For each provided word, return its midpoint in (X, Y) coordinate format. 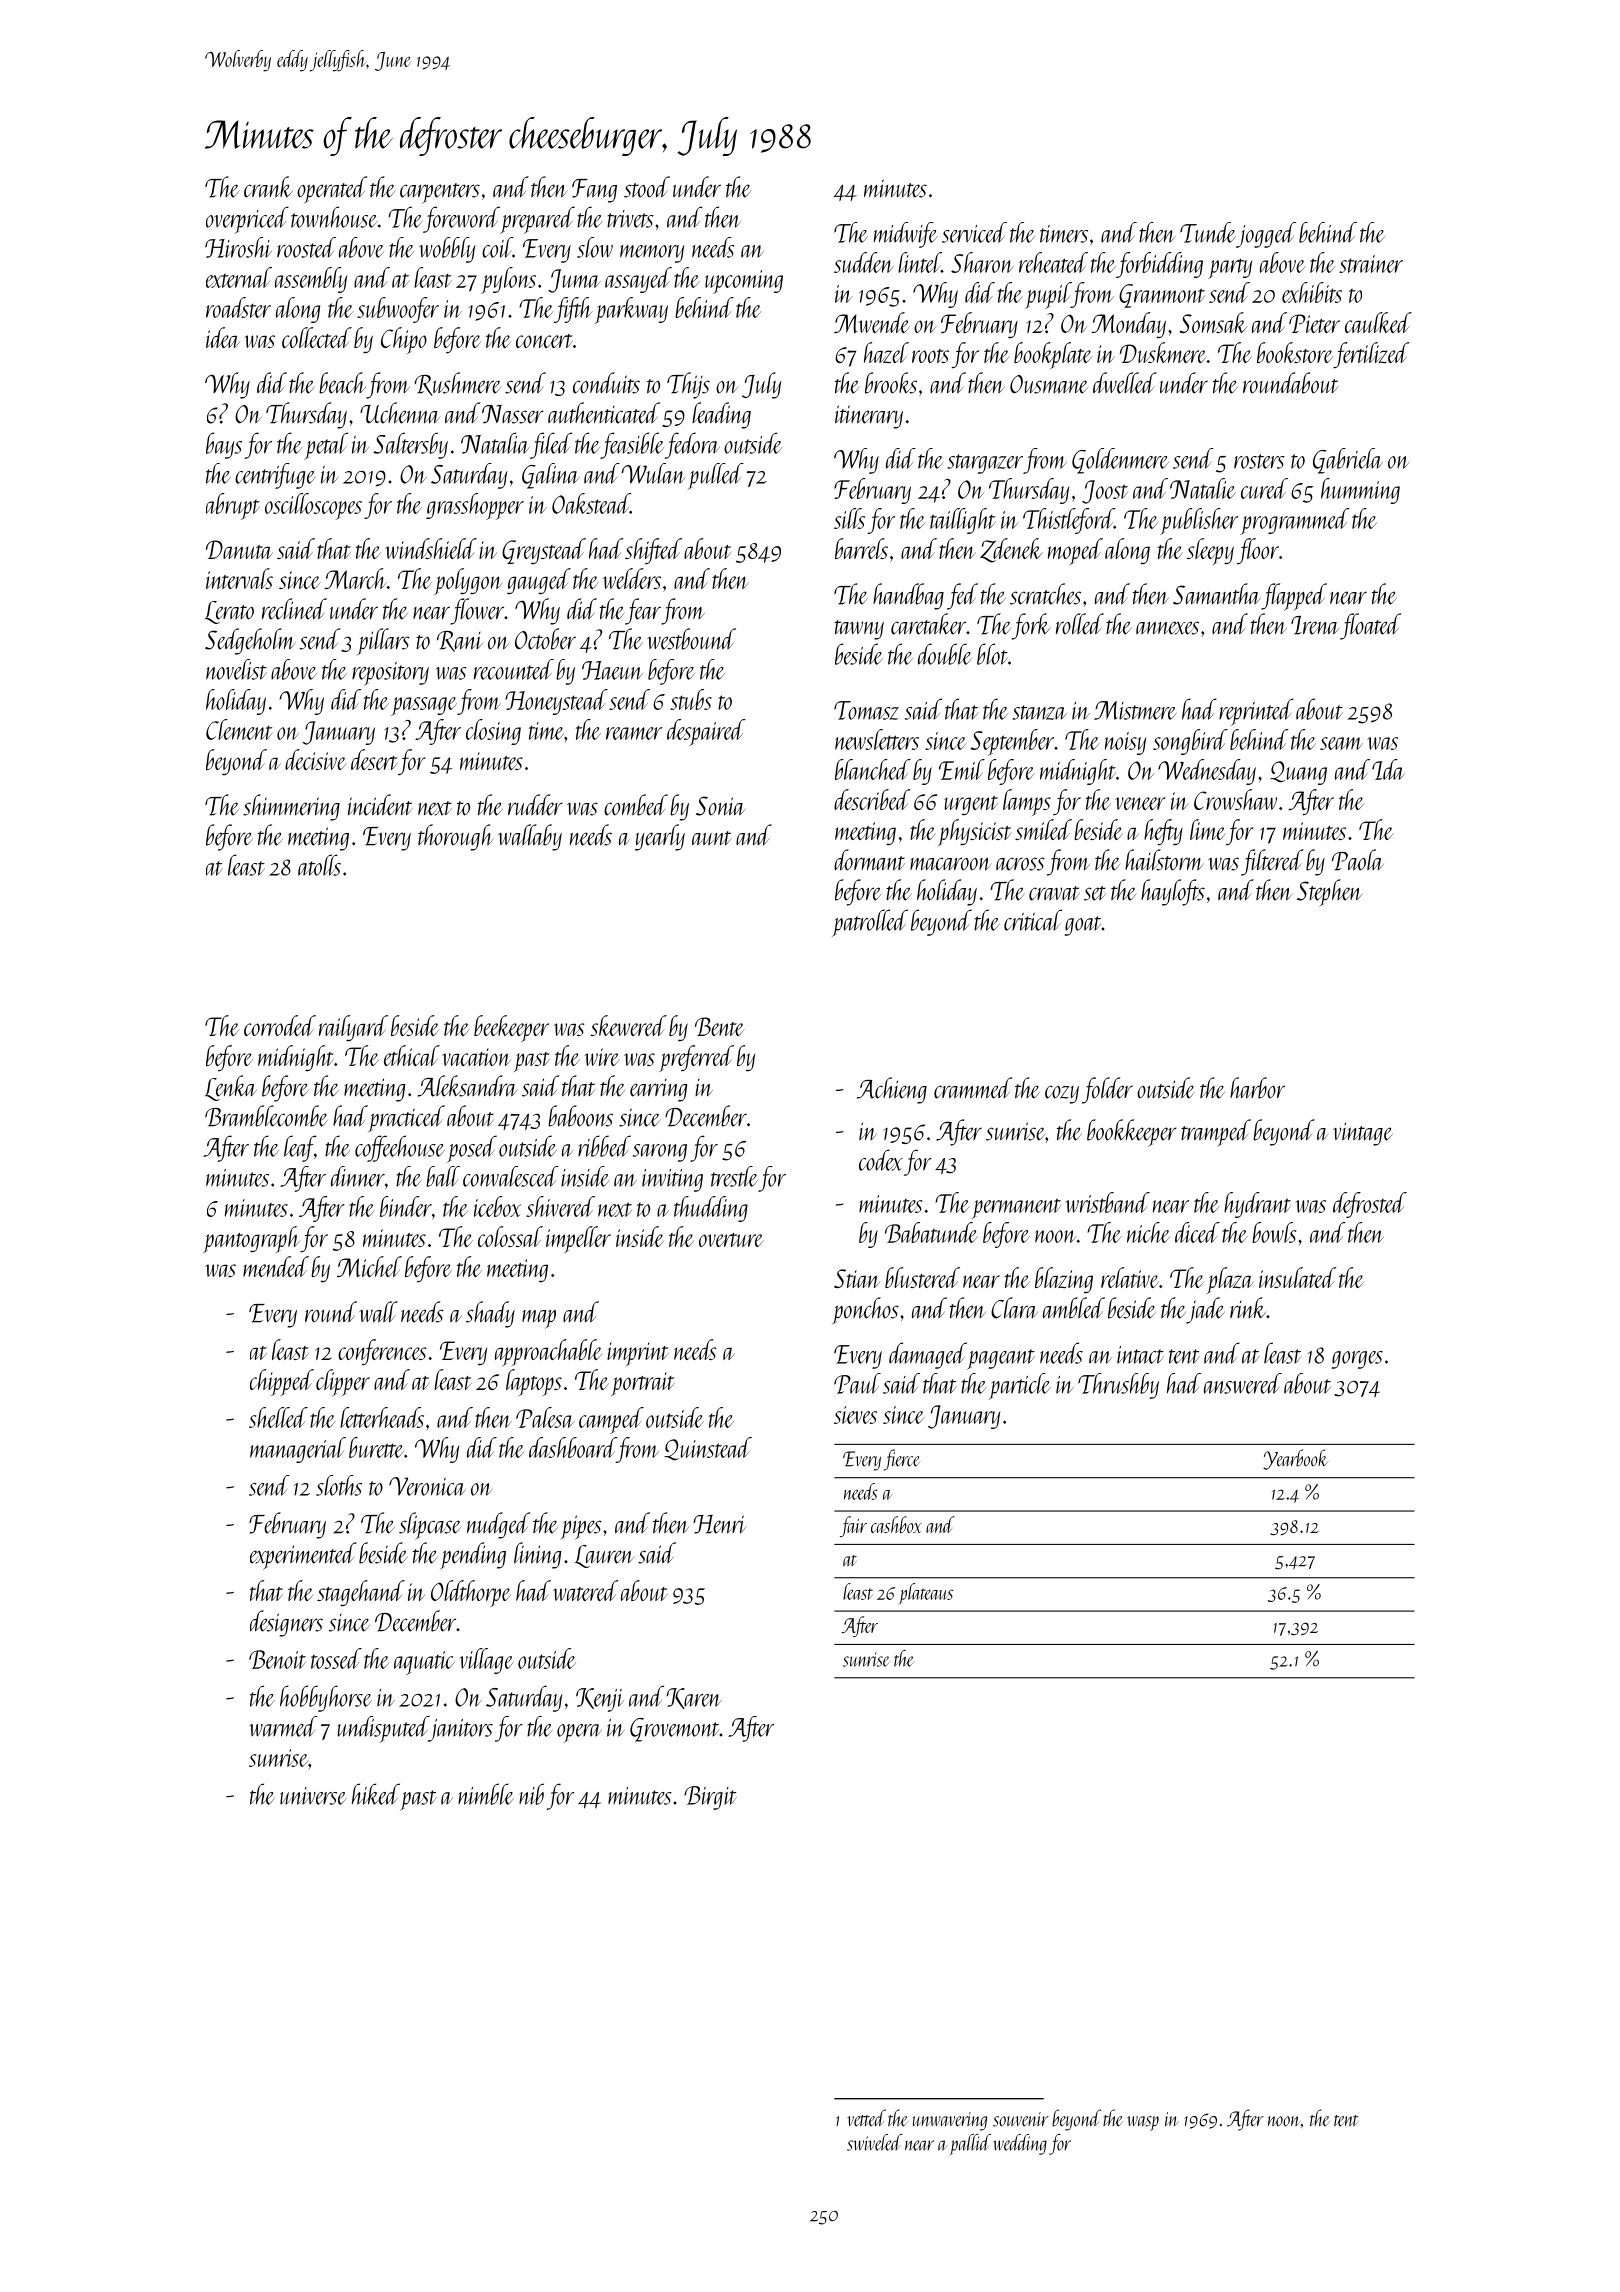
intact (1140, 1355)
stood (647, 187)
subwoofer (398, 310)
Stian (857, 1278)
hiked (376, 1794)
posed (472, 1149)
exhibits (1312, 292)
